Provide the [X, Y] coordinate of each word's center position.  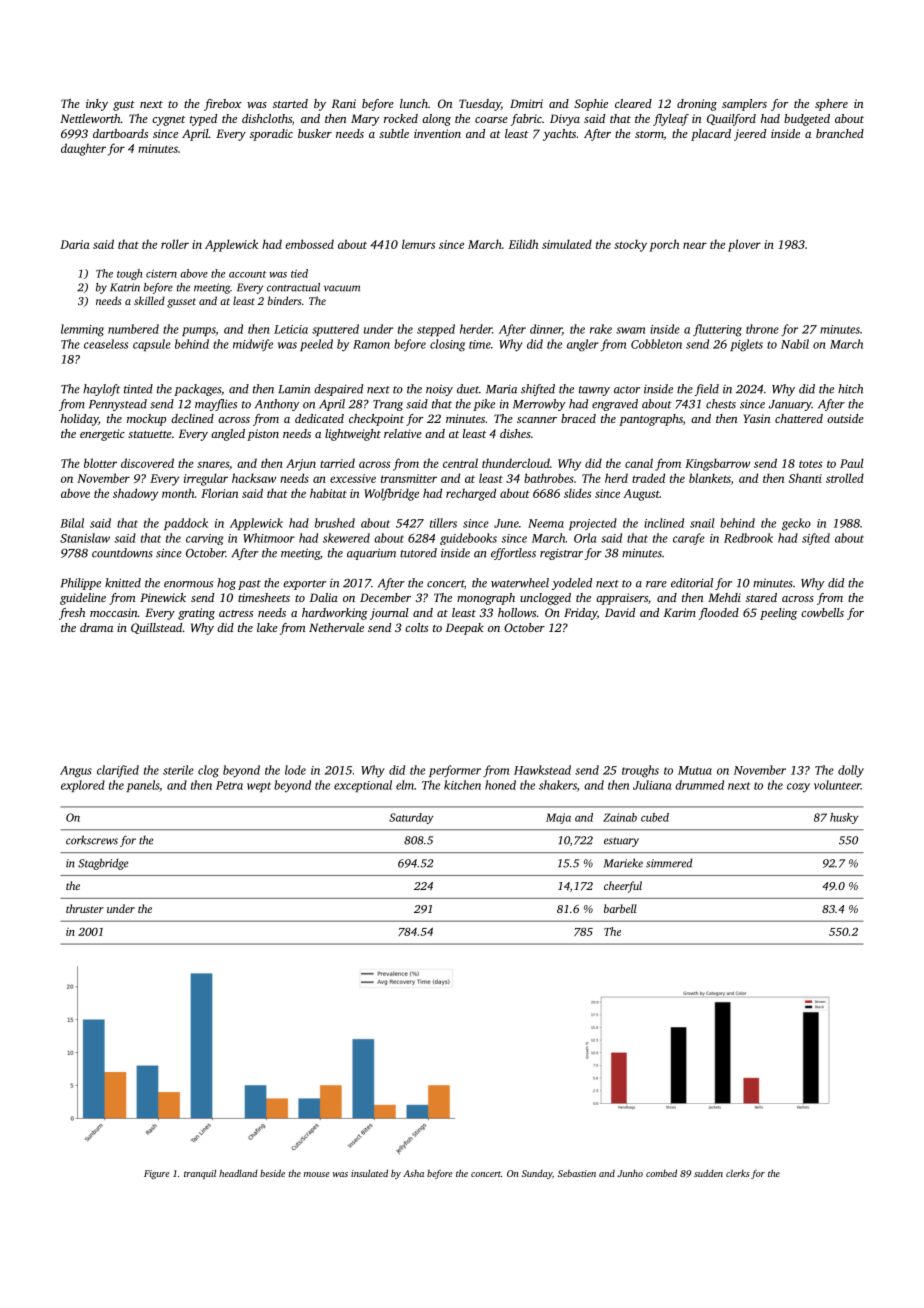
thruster [85, 908]
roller [175, 244]
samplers [744, 105]
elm [405, 785]
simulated [567, 244]
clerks [738, 1173]
